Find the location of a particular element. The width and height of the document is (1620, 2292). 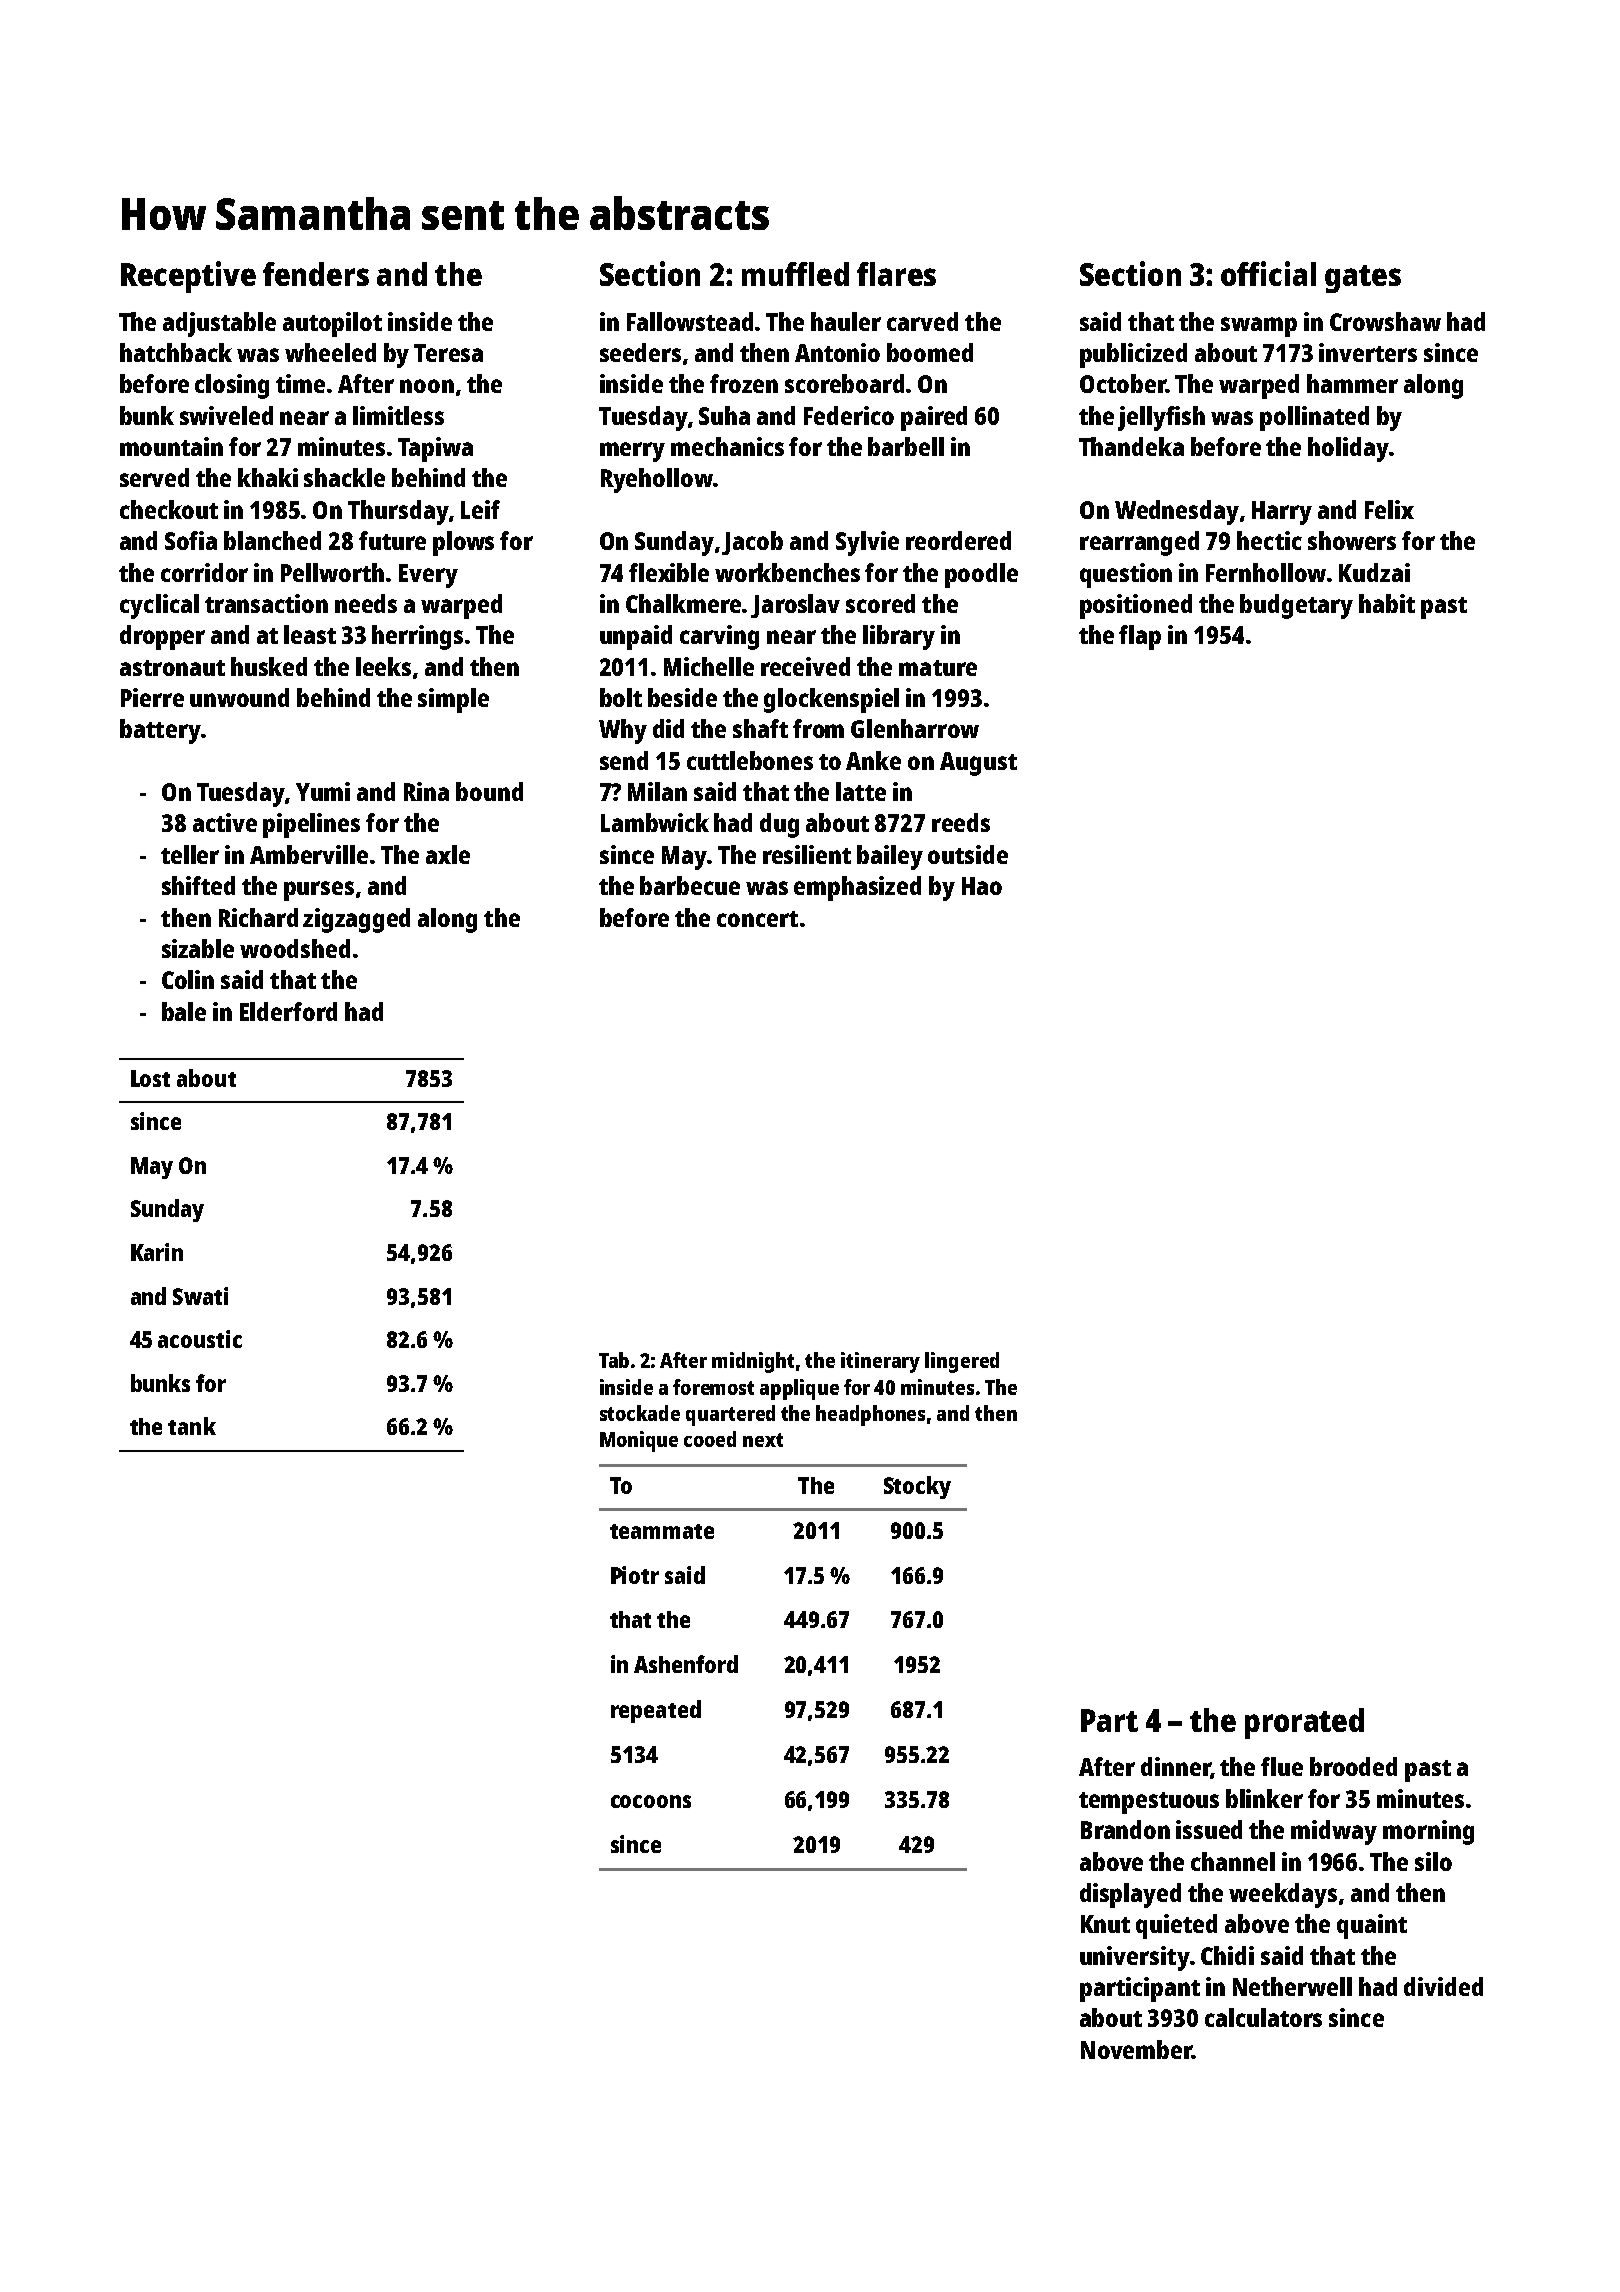

battery is located at coordinates (160, 731).
